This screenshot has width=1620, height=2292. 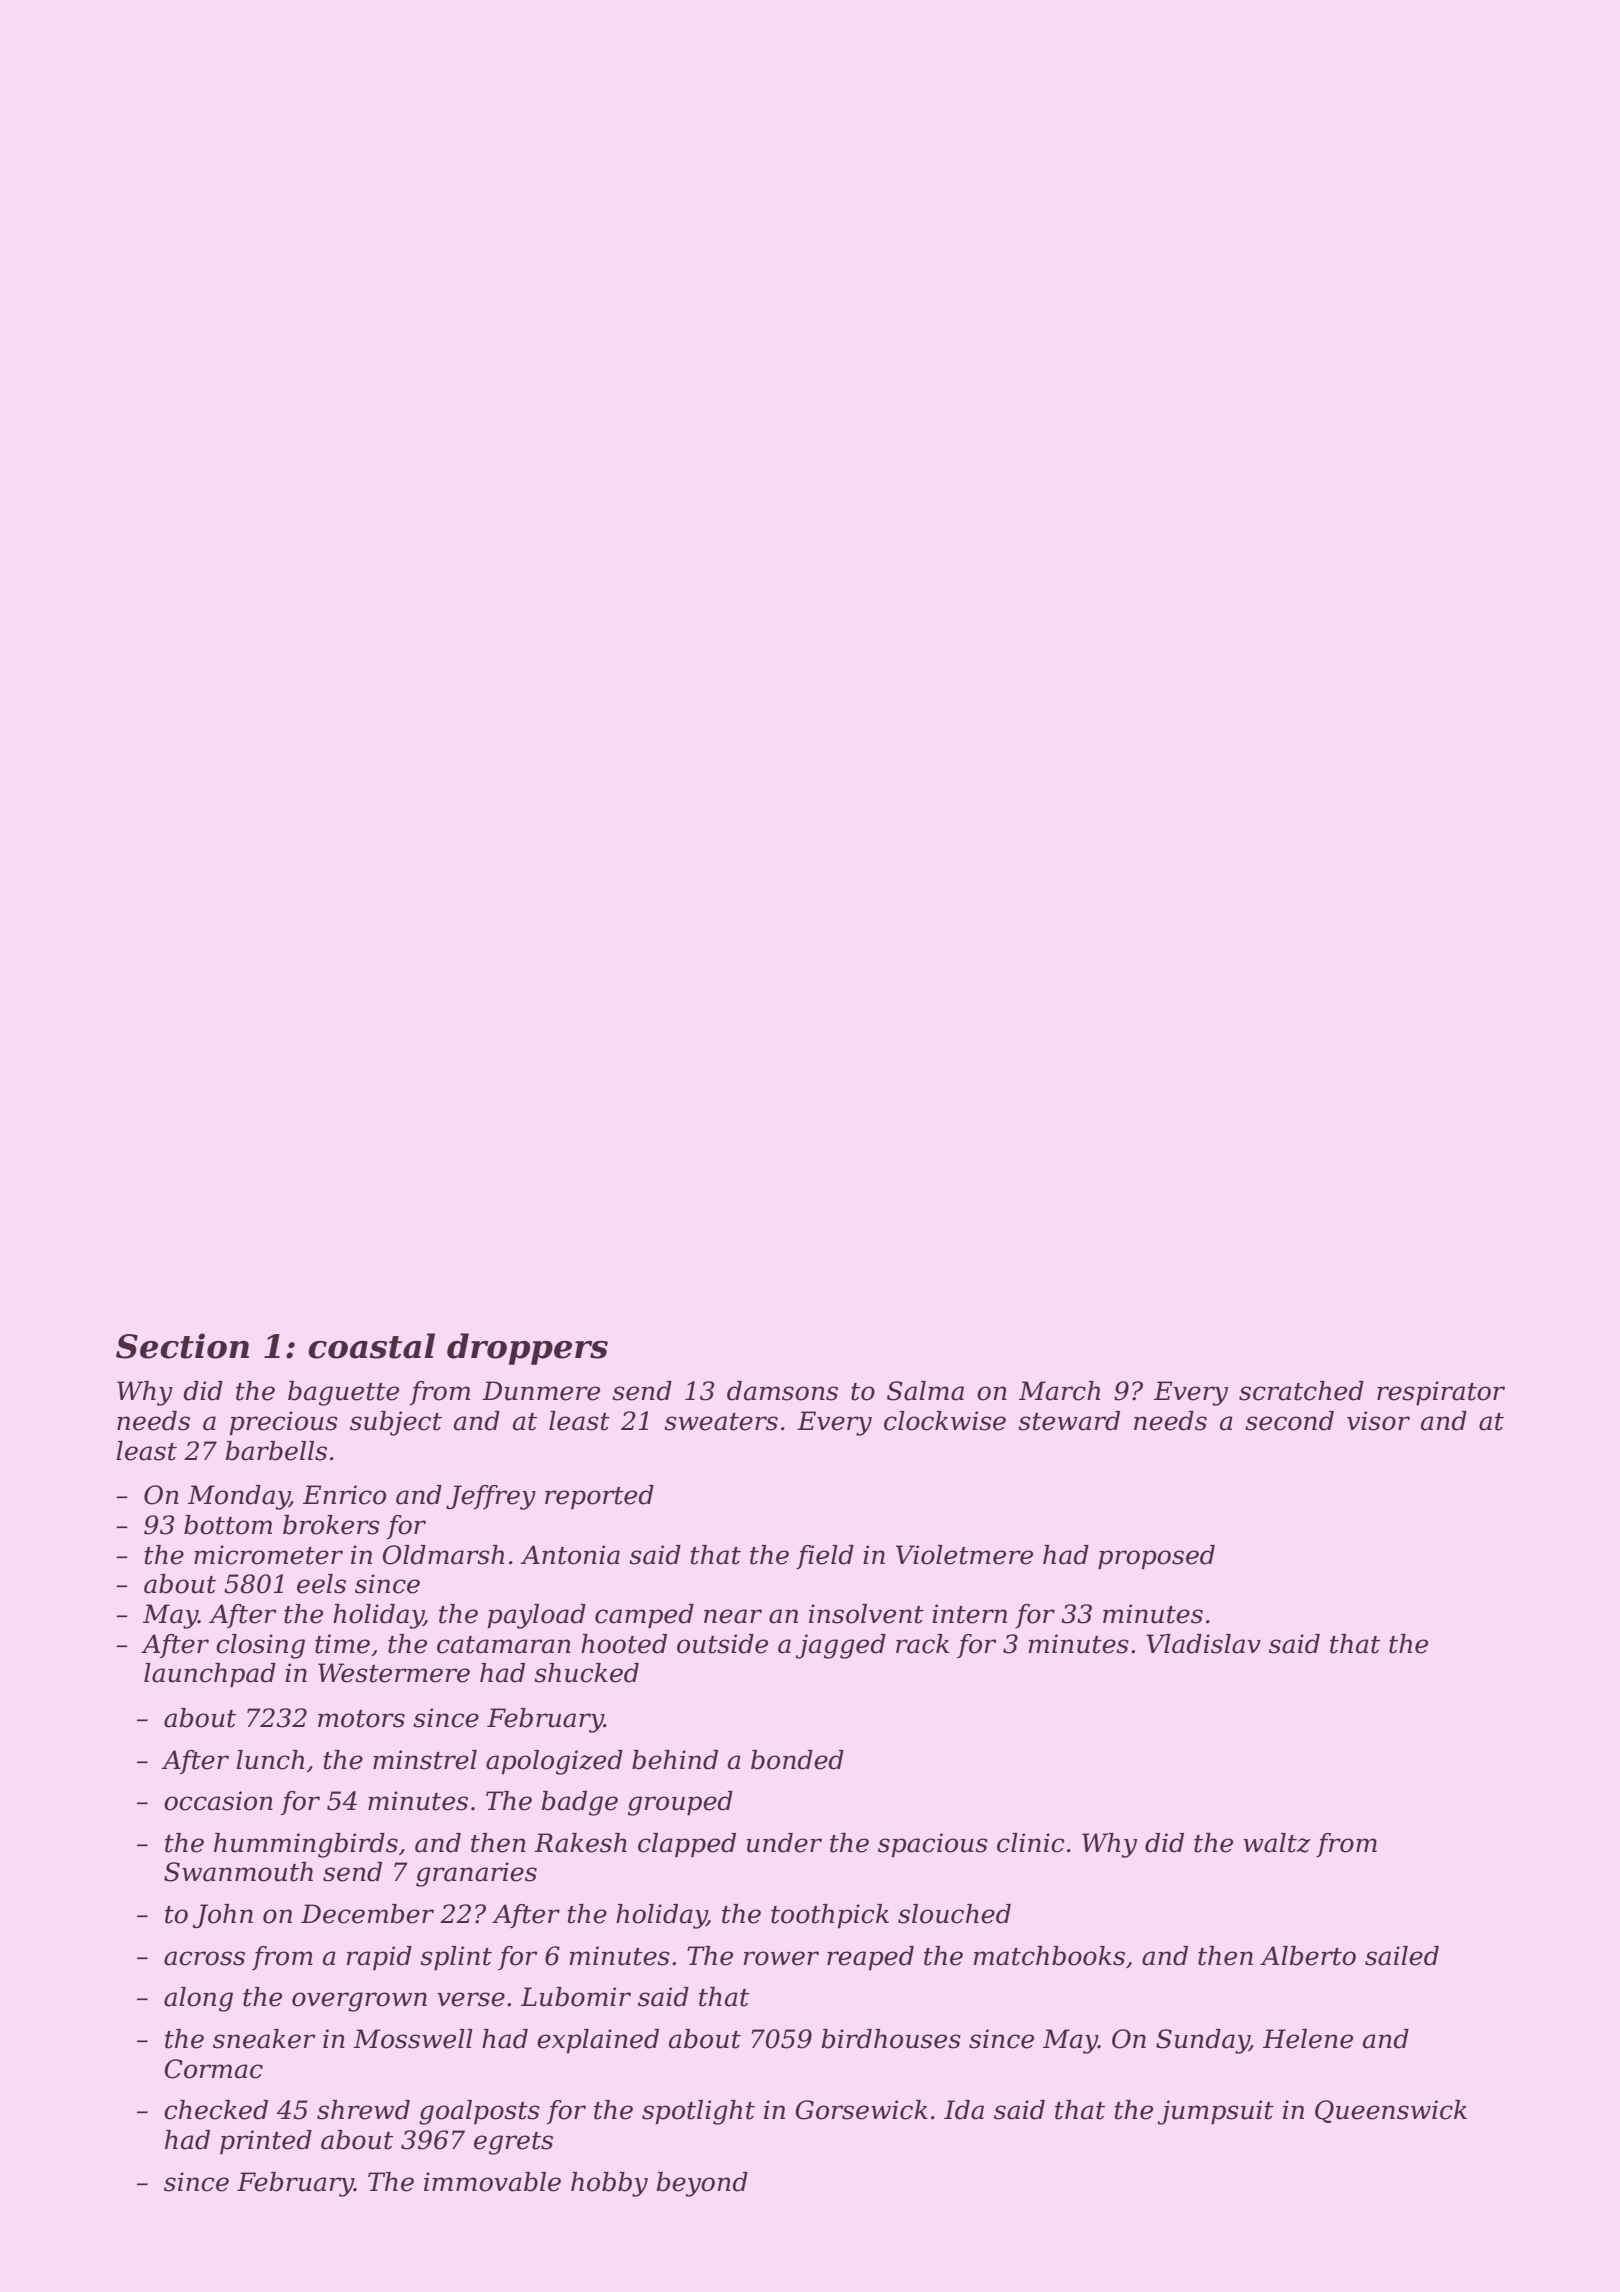 I want to click on rapid, so click(x=379, y=1958).
